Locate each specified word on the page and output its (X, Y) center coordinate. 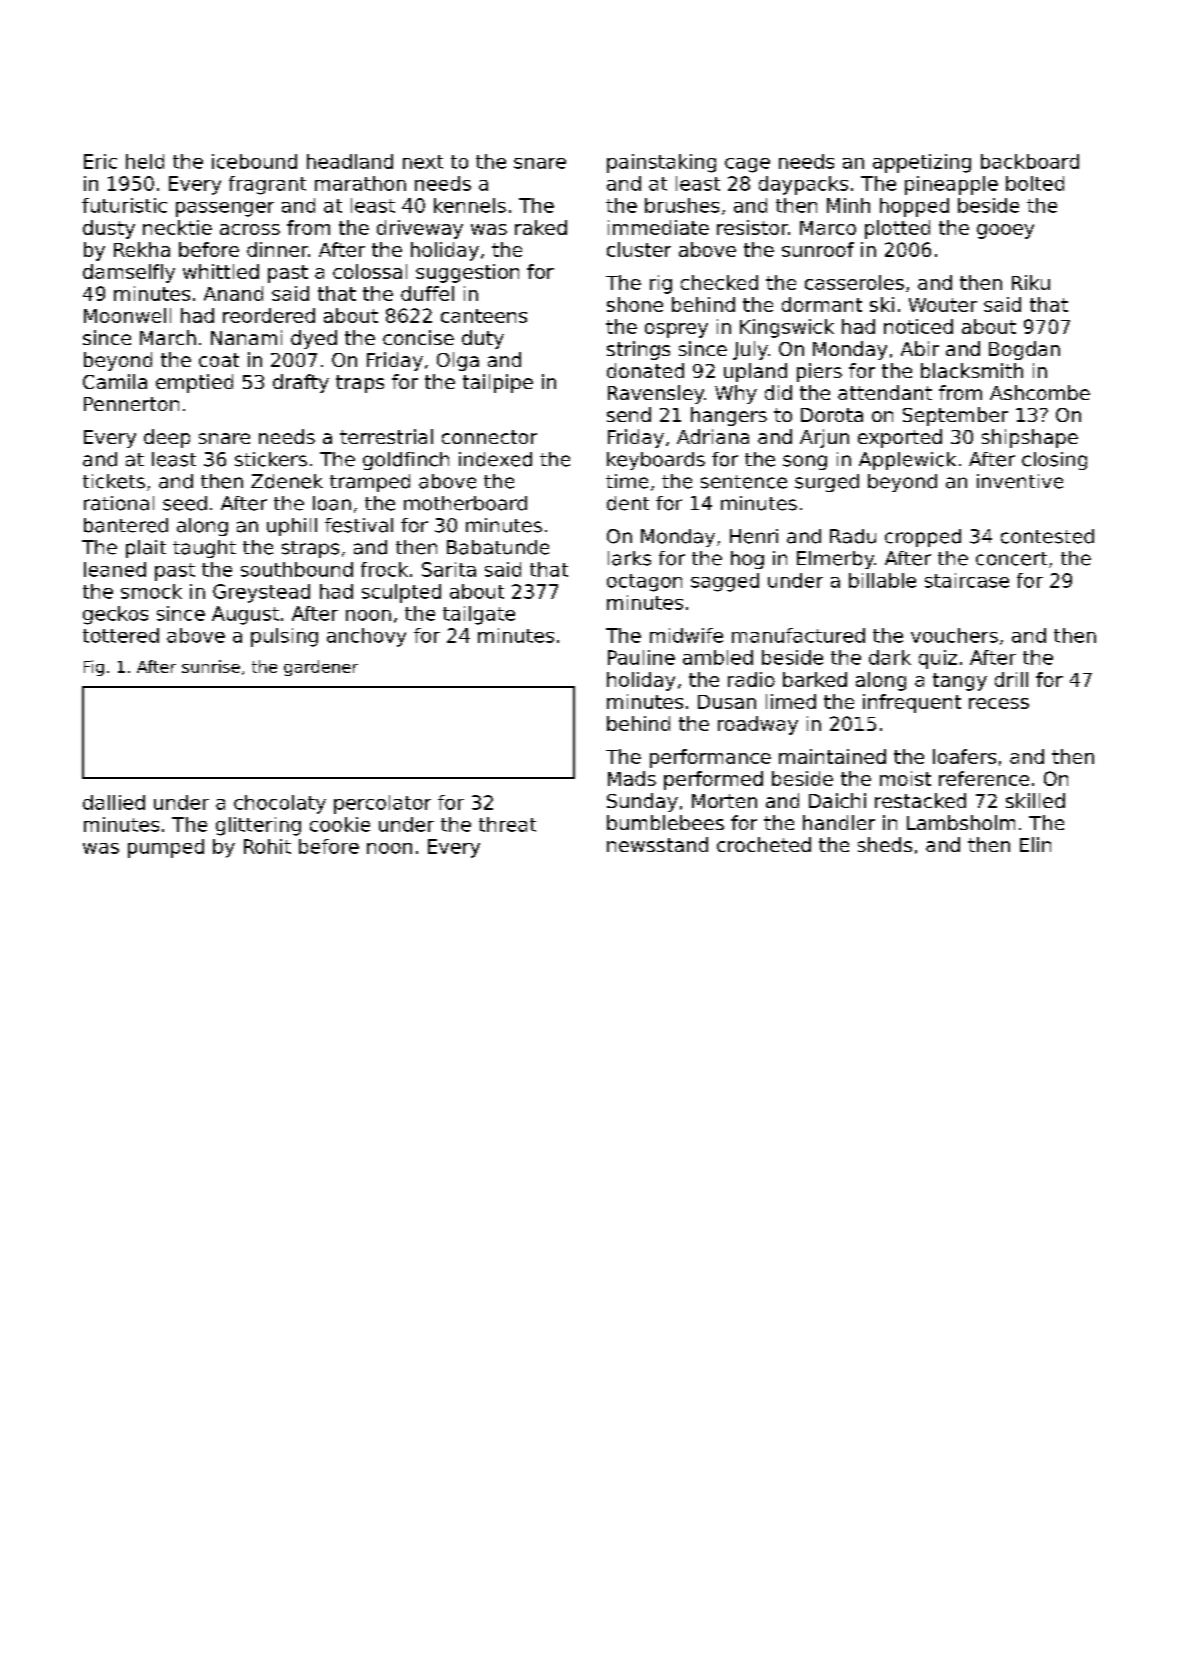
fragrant (267, 185)
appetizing (922, 163)
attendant (885, 392)
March (168, 337)
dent (628, 503)
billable (882, 580)
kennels (470, 205)
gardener (321, 668)
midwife (686, 635)
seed (185, 503)
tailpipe (498, 383)
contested (1047, 536)
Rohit (267, 846)
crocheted (764, 844)
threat (507, 824)
